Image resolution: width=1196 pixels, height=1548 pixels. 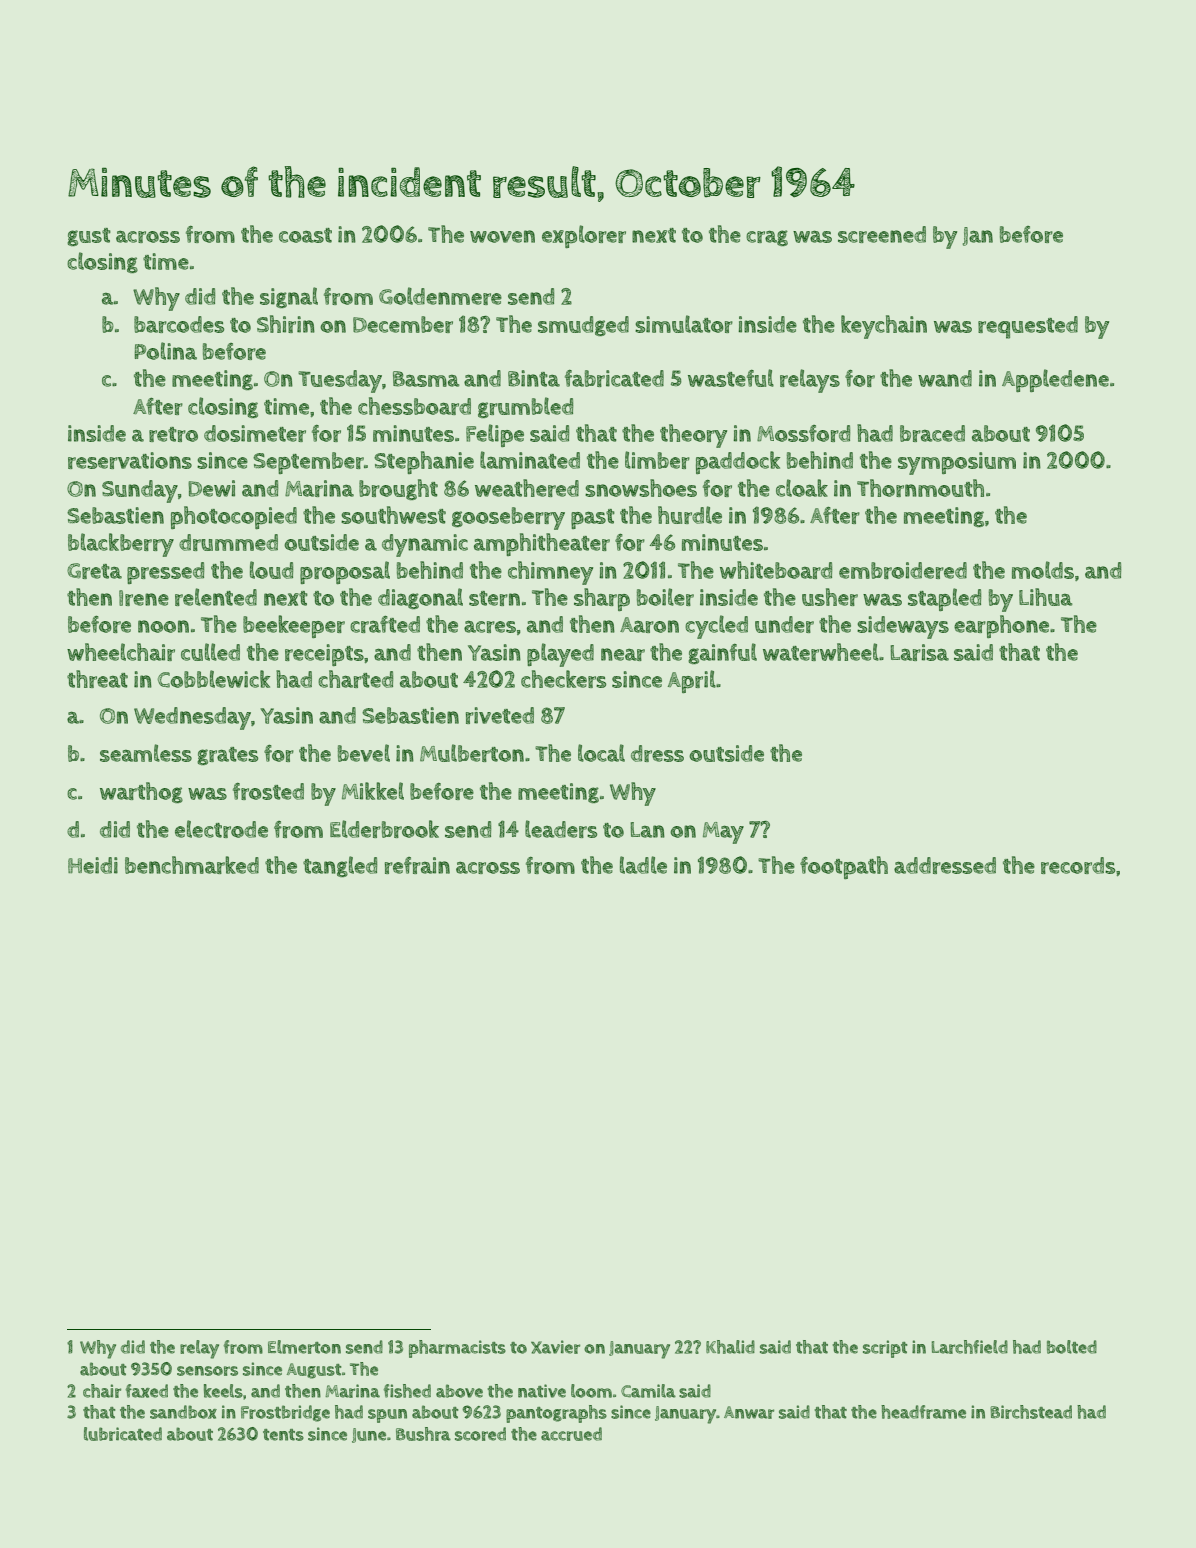 I want to click on smudged, so click(x=583, y=326).
